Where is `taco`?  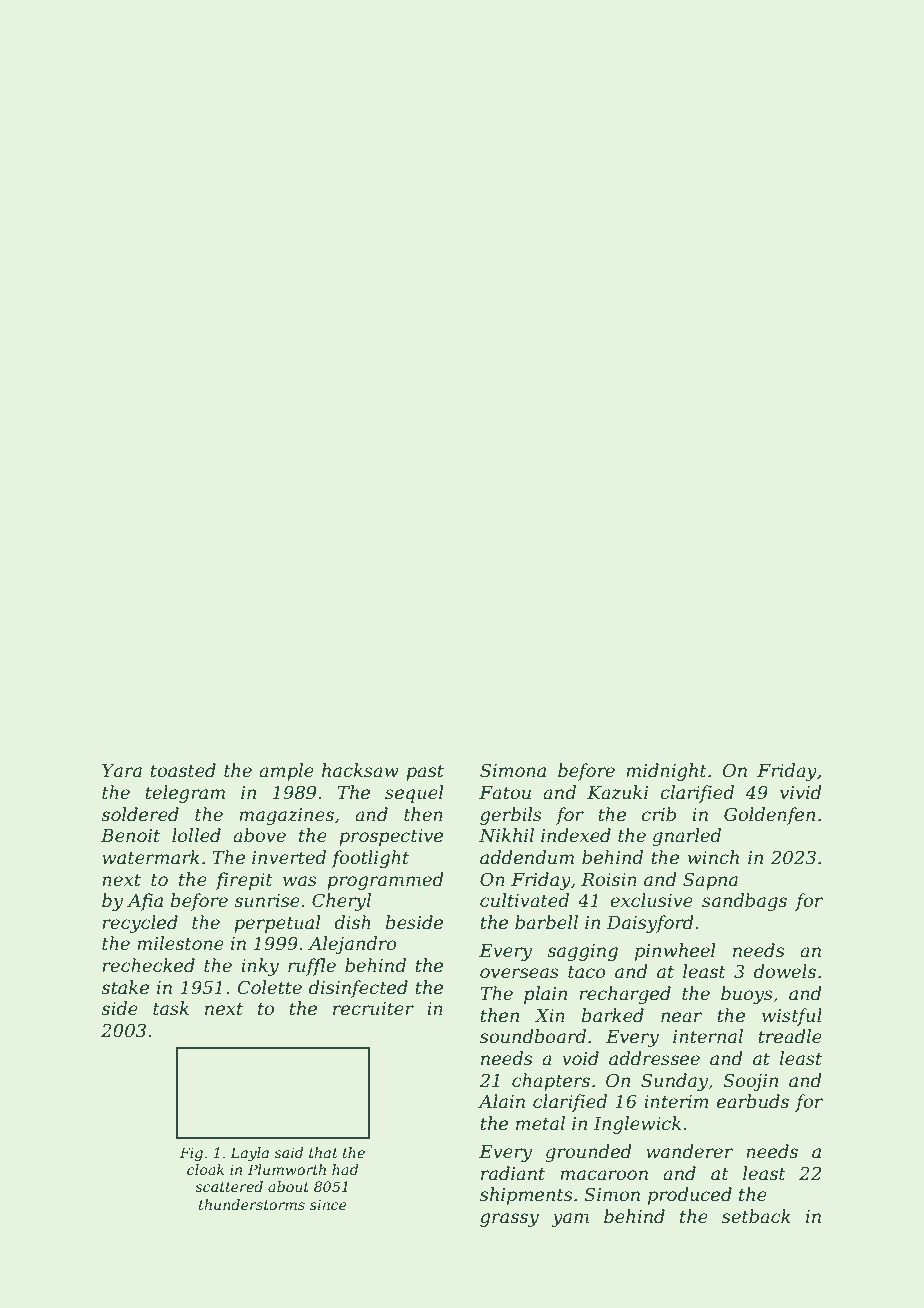 taco is located at coordinates (587, 972).
